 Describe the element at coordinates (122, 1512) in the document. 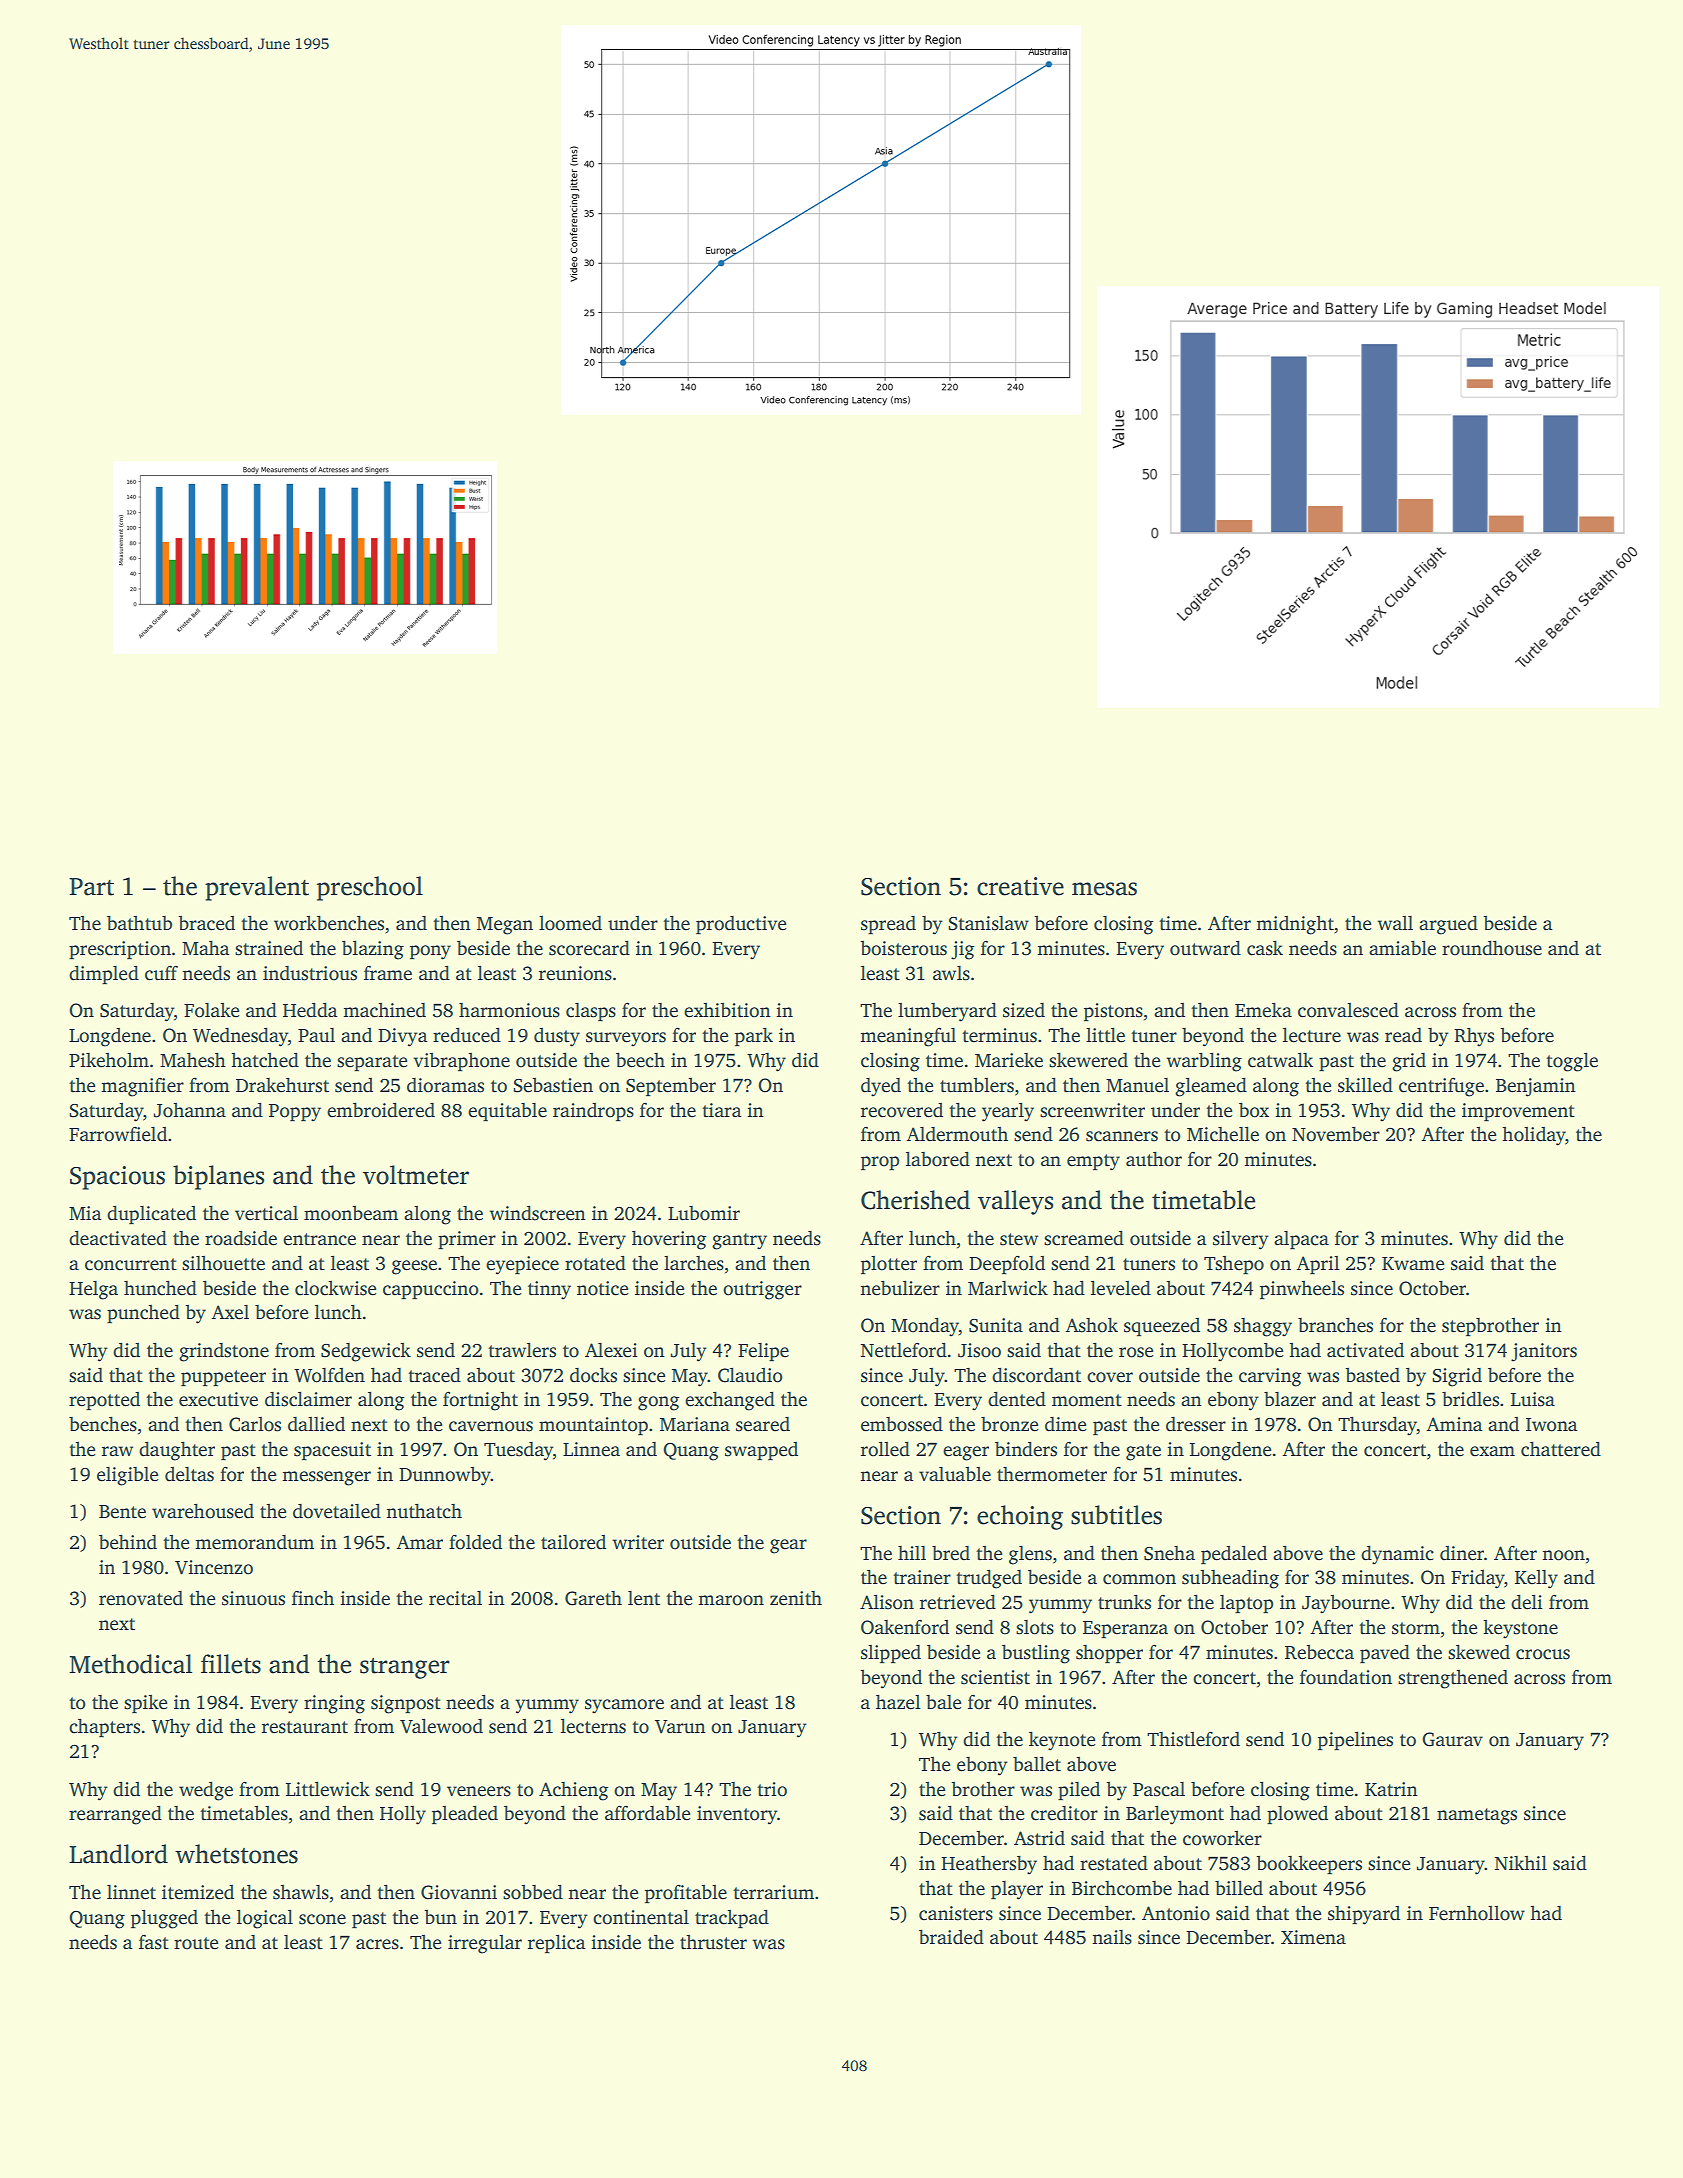

I see `Bente` at that location.
